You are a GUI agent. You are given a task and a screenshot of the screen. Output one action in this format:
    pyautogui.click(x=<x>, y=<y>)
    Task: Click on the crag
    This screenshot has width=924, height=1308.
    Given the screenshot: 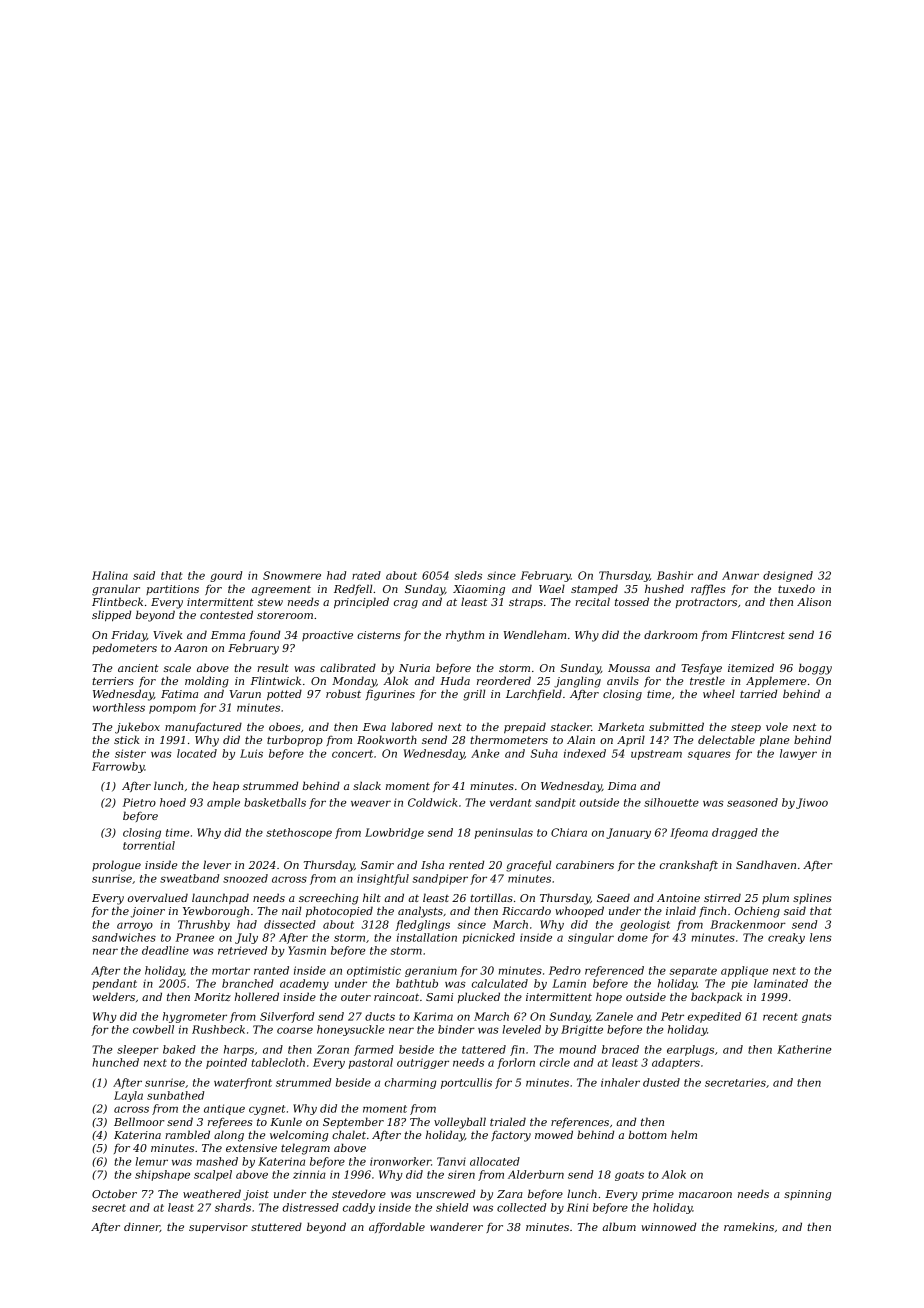 What is the action you would take?
    pyautogui.click(x=406, y=604)
